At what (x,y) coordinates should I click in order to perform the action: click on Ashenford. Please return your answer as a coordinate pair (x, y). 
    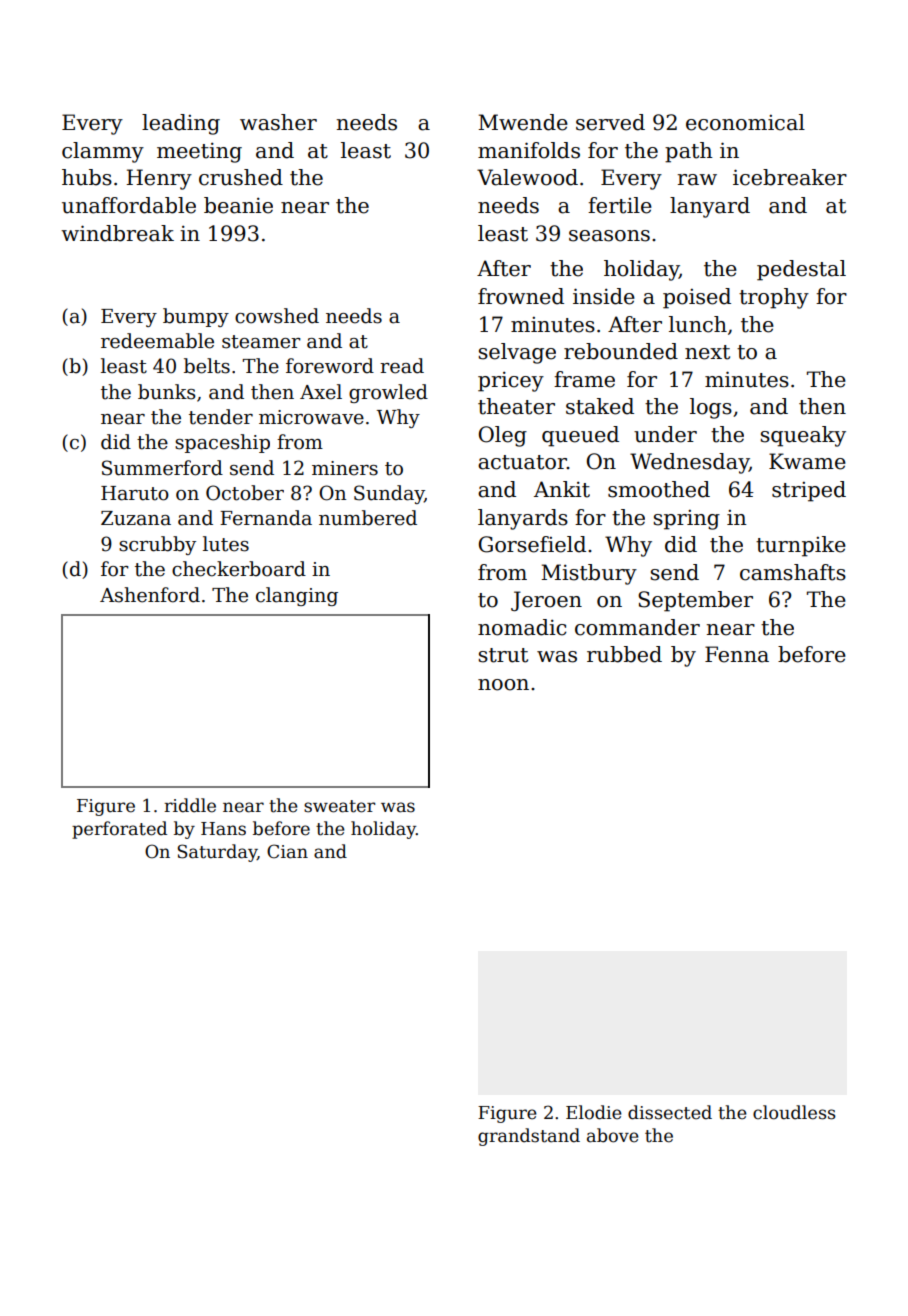
    Looking at the image, I should click on (150, 595).
